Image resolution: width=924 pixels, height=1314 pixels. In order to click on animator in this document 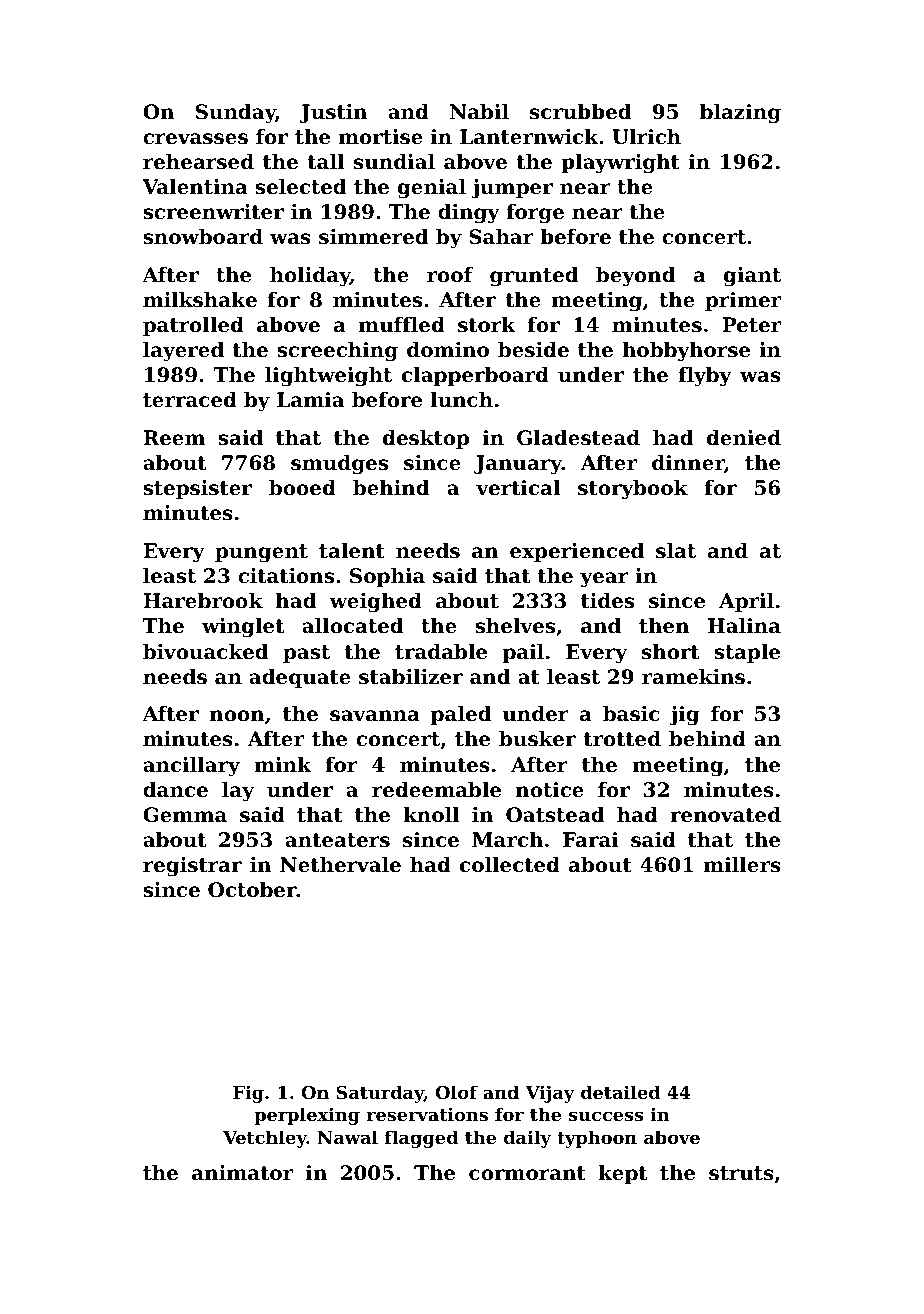, I will do `click(242, 1173)`.
